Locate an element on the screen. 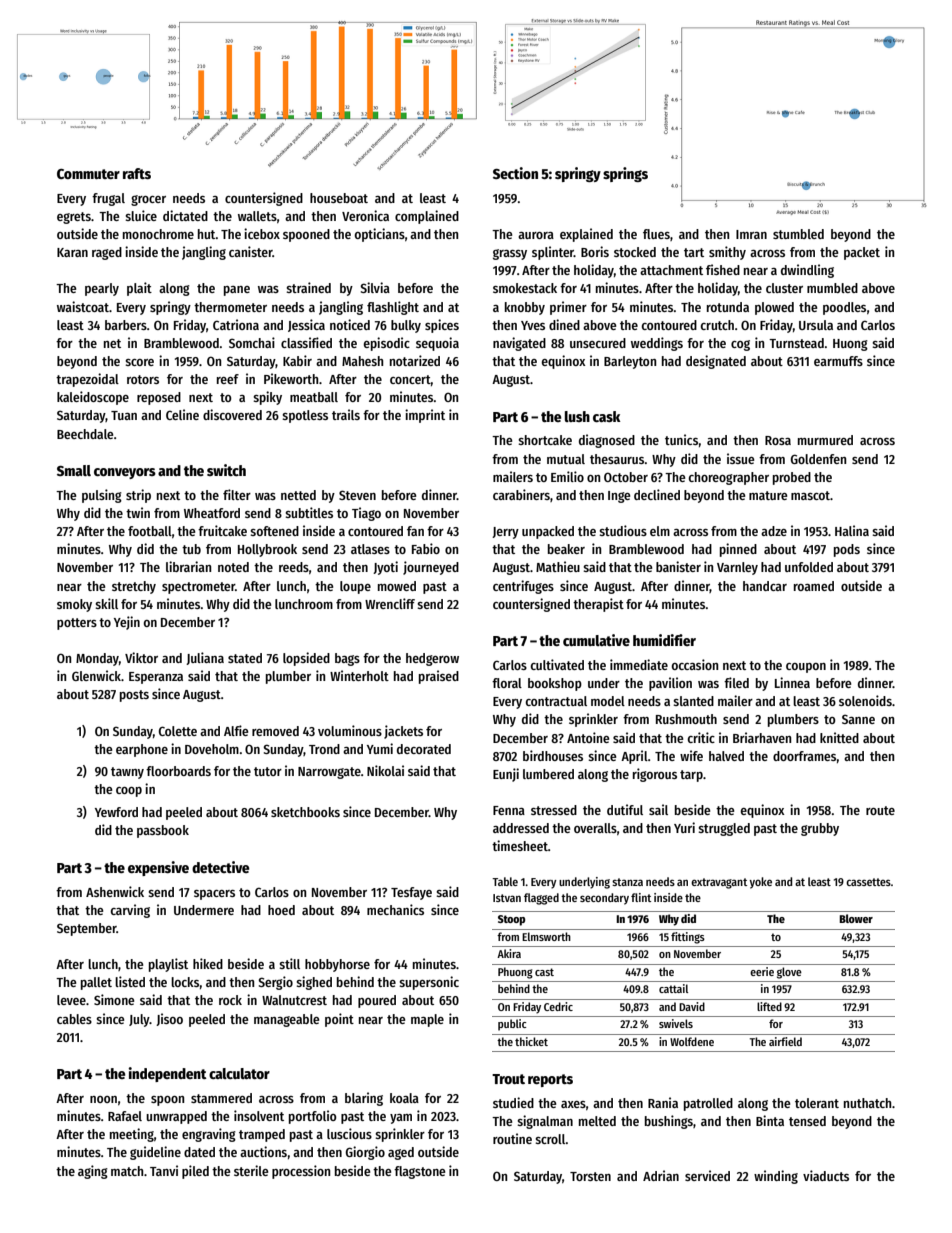  doorframes is located at coordinates (805, 756).
